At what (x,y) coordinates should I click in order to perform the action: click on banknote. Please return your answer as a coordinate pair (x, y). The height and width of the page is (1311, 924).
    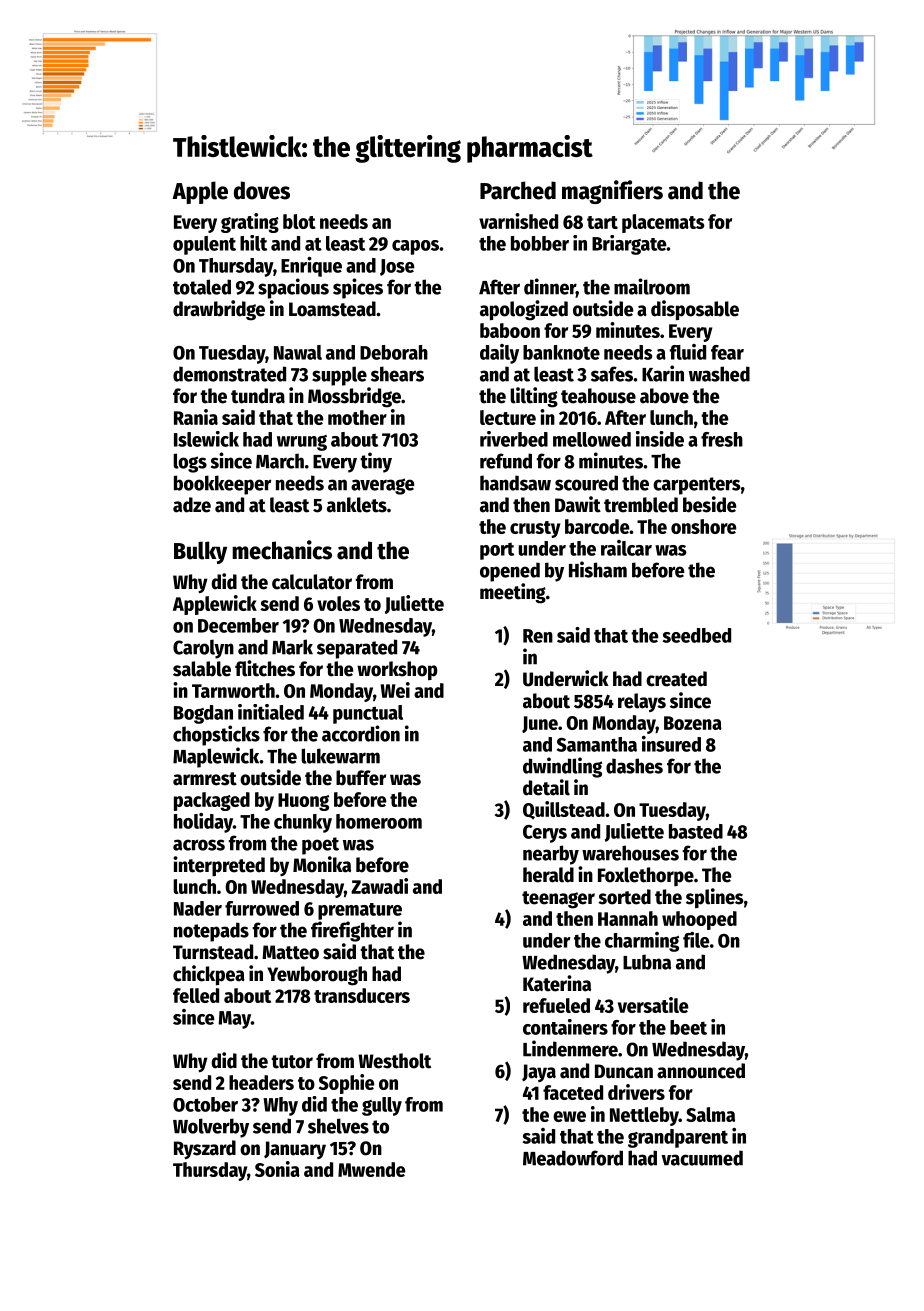
    Looking at the image, I should click on (561, 352).
